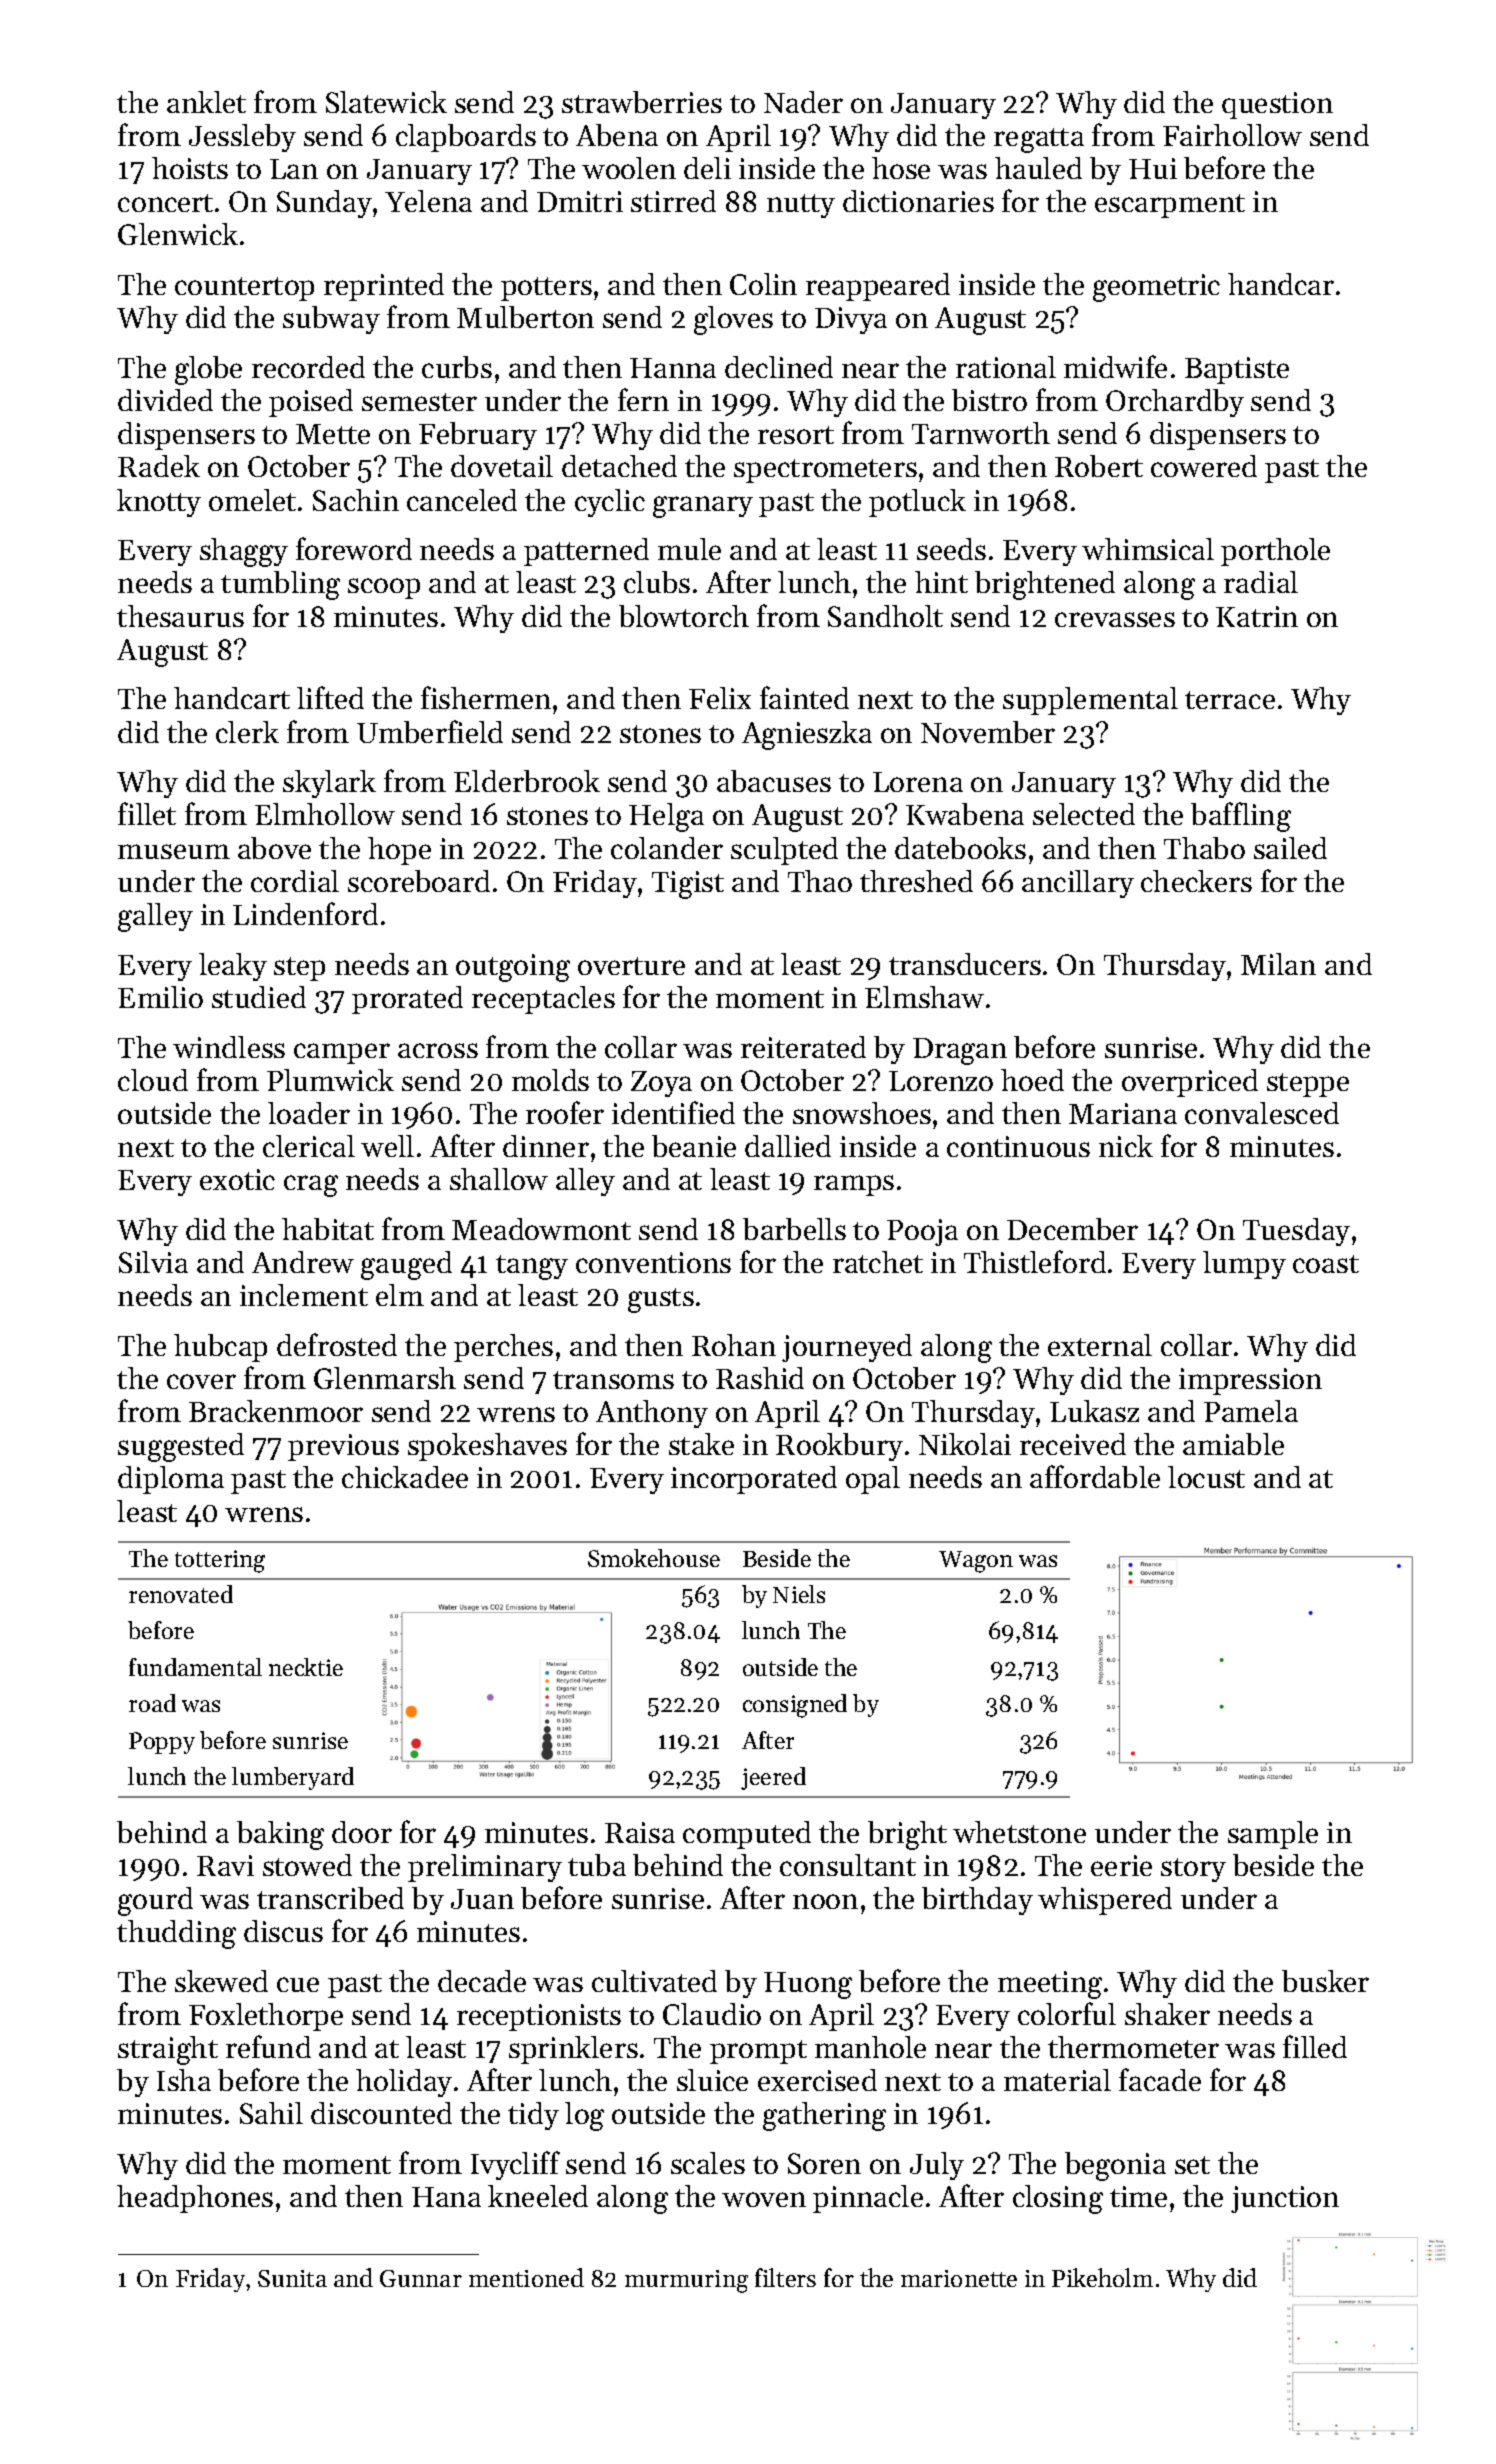 The image size is (1496, 2464). Describe the element at coordinates (1262, 1113) in the document. I see `convalesced` at that location.
